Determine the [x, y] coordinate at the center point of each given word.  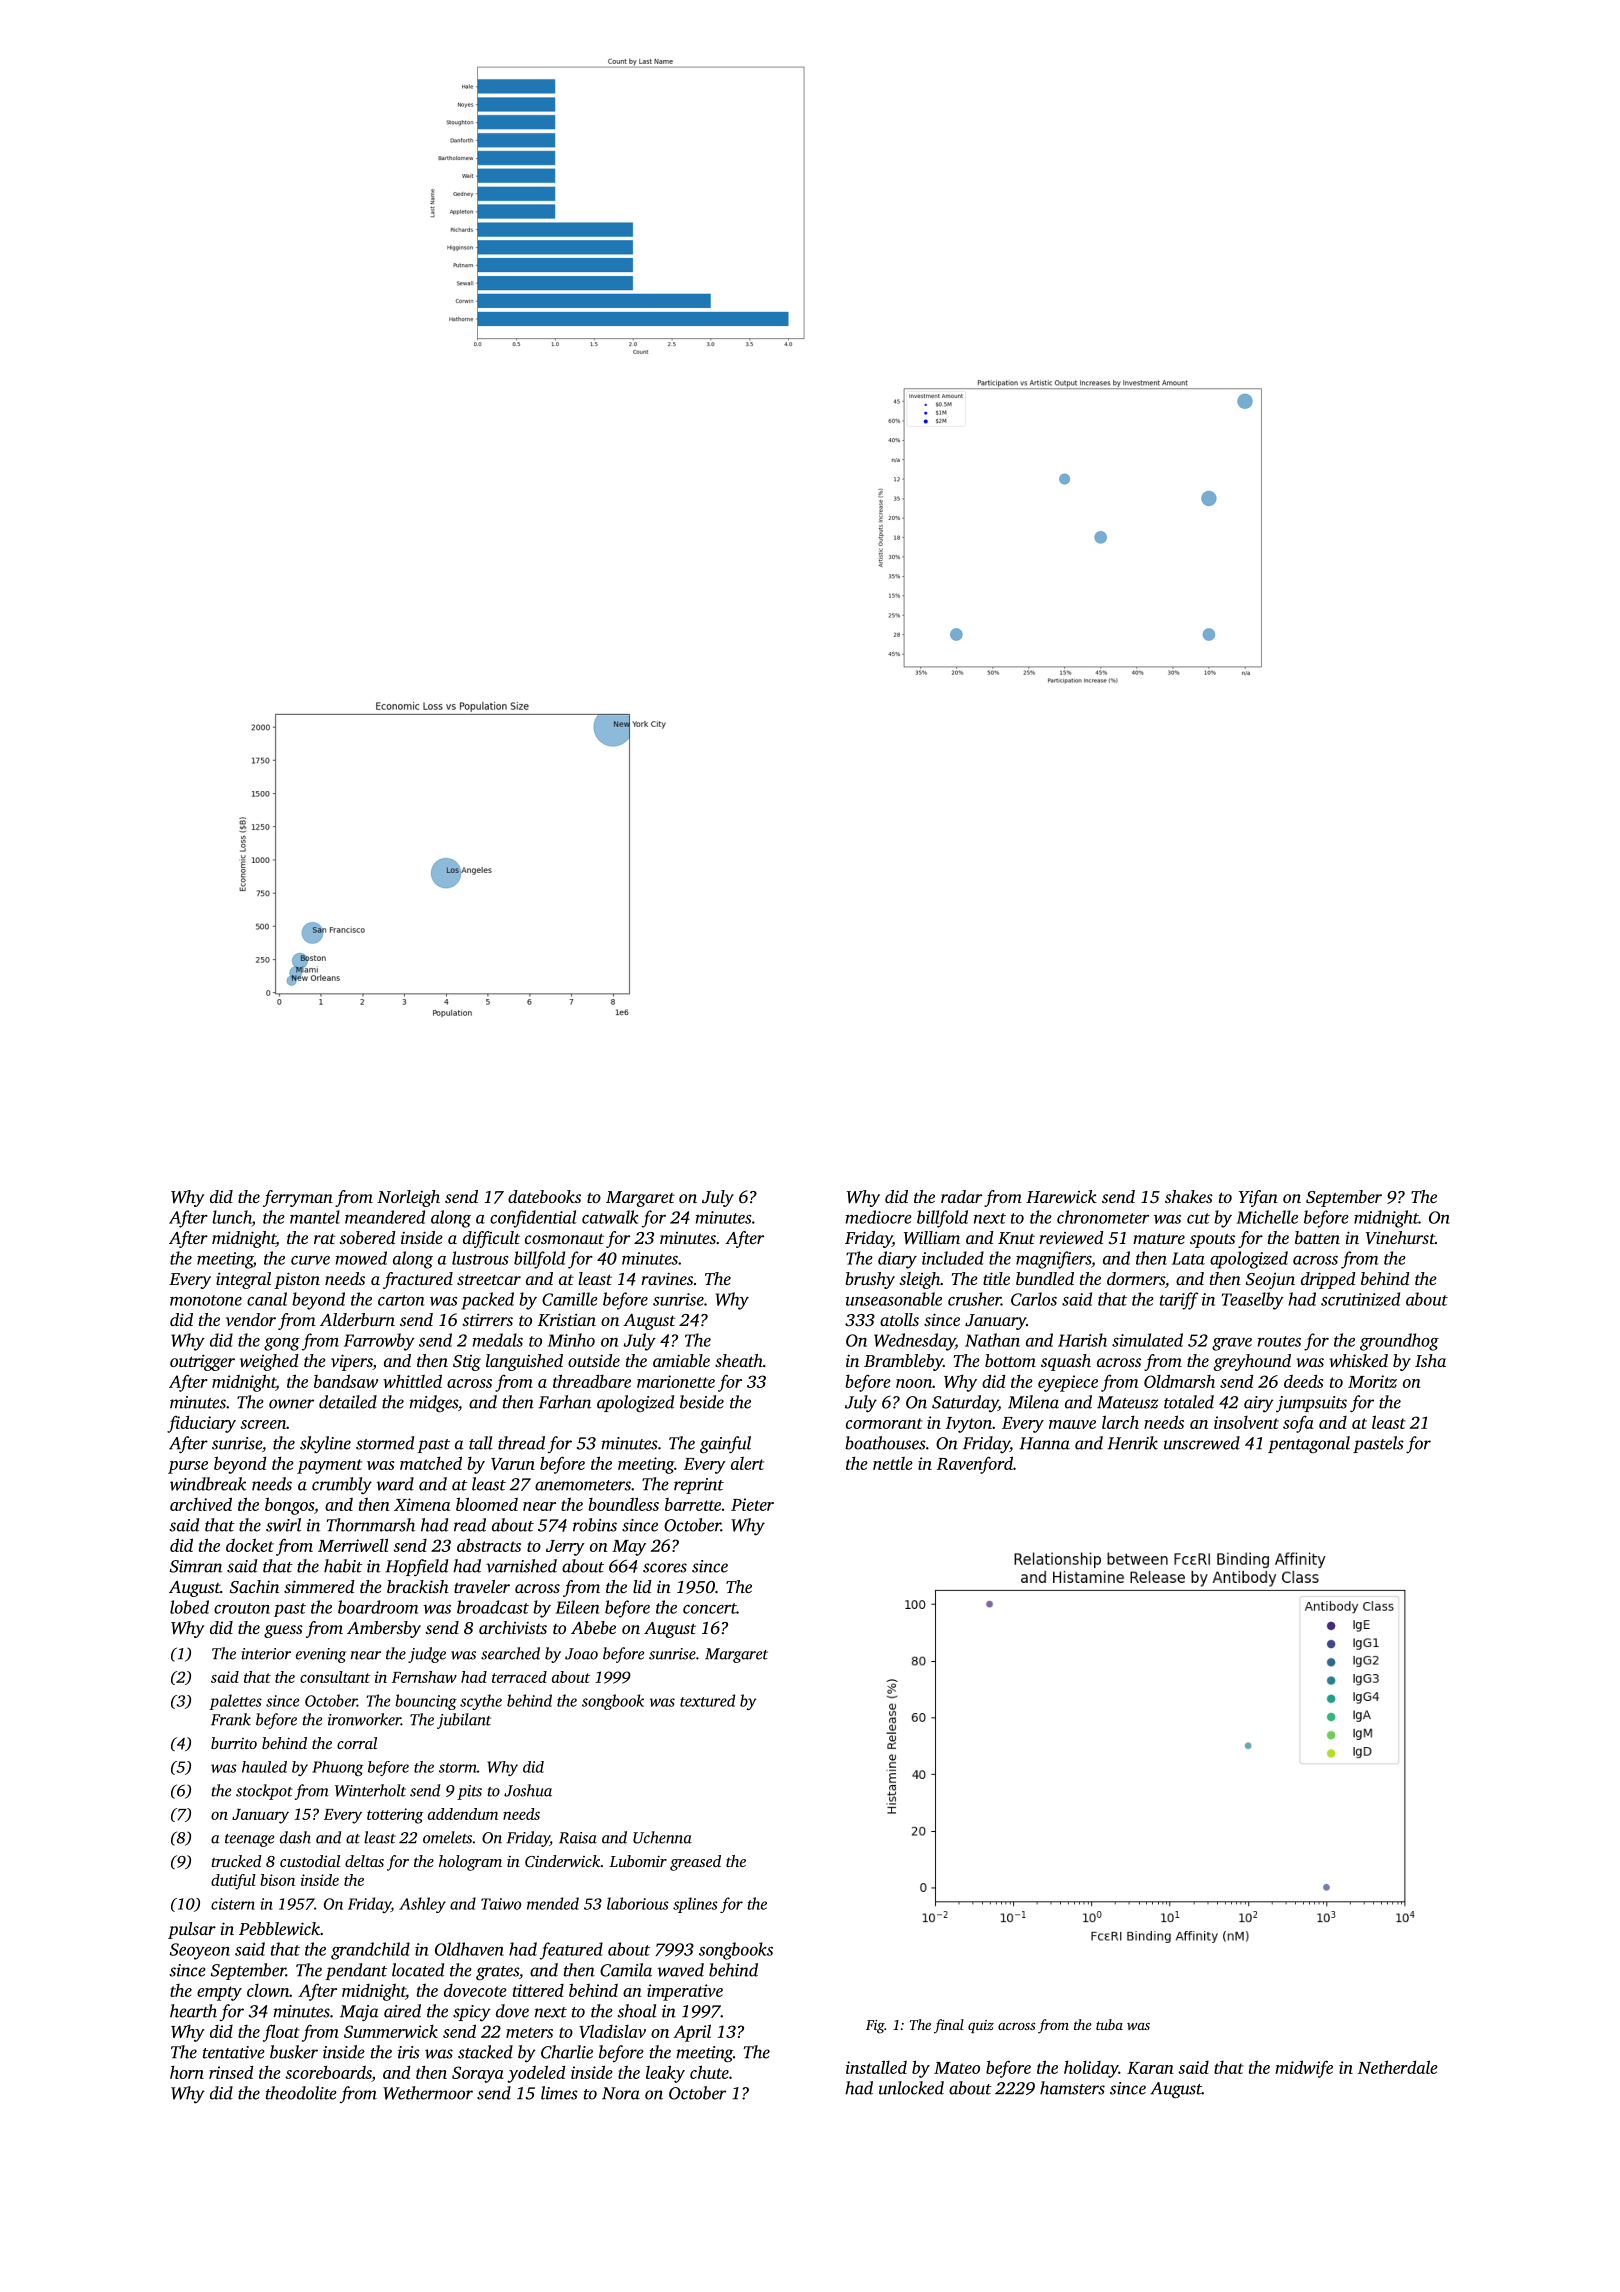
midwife [1304, 2069]
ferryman [298, 1198]
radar [961, 1196]
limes [559, 2093]
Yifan [1258, 1198]
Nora [621, 2093]
